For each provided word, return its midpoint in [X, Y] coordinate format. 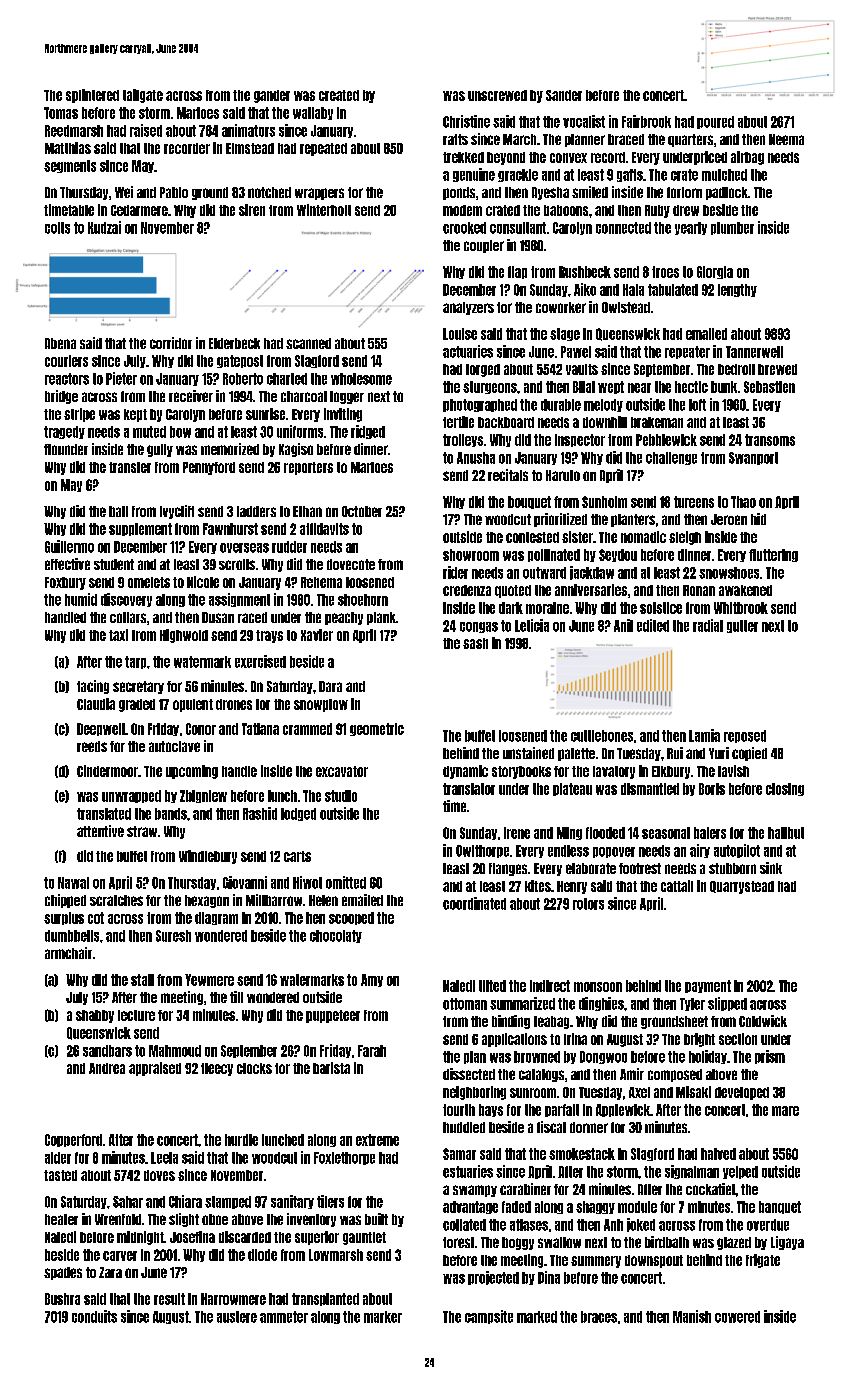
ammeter [284, 1317]
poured [715, 122]
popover [614, 852]
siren [252, 210]
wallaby [313, 113]
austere [237, 1317]
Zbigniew [203, 796]
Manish [692, 1316]
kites [538, 886]
